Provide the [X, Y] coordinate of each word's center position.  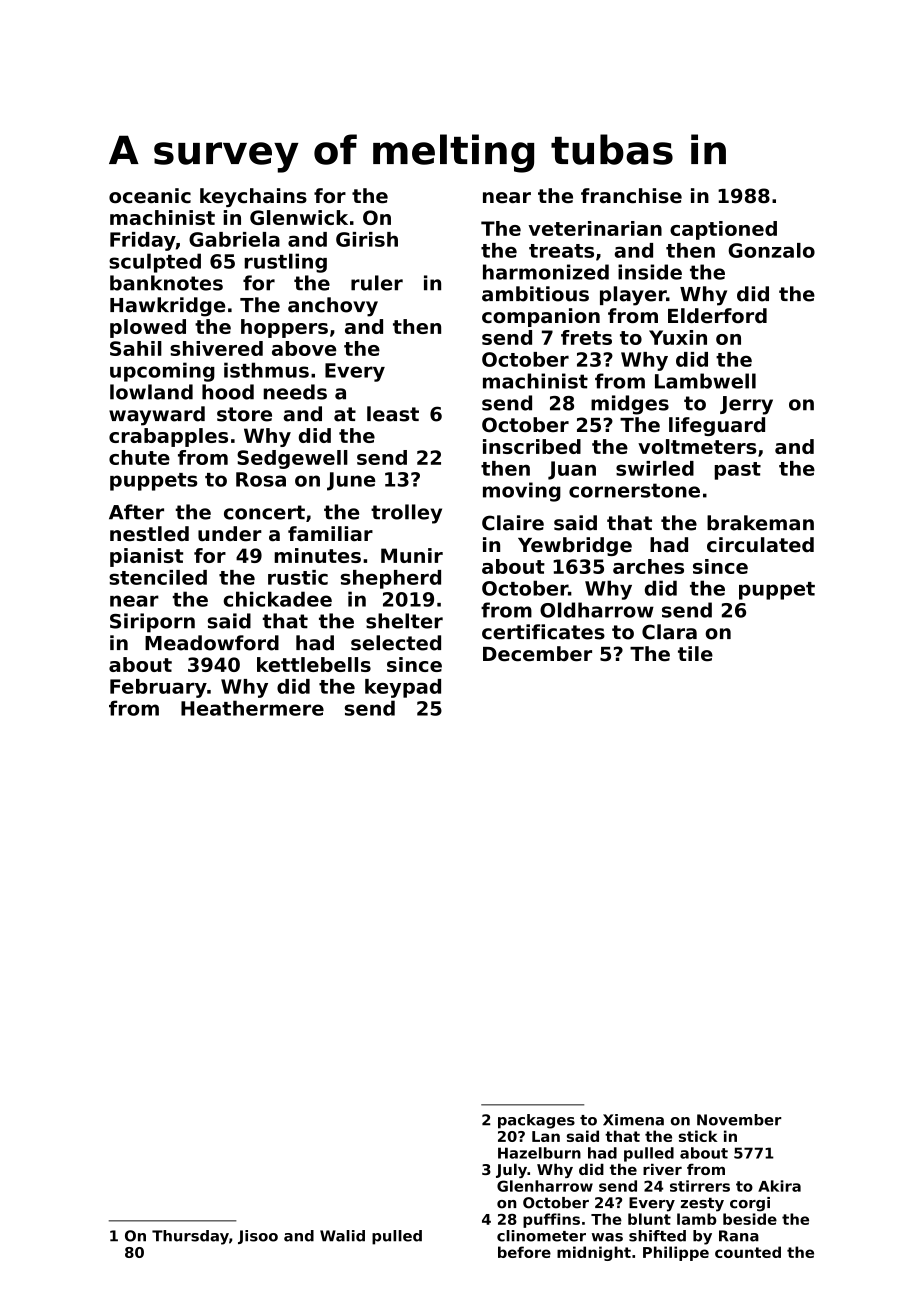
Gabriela [234, 239]
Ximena [633, 1120]
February [158, 688]
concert [264, 512]
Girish [367, 239]
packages [536, 1121]
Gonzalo [771, 250]
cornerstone [634, 490]
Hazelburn [539, 1153]
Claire [513, 523]
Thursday [190, 1237]
